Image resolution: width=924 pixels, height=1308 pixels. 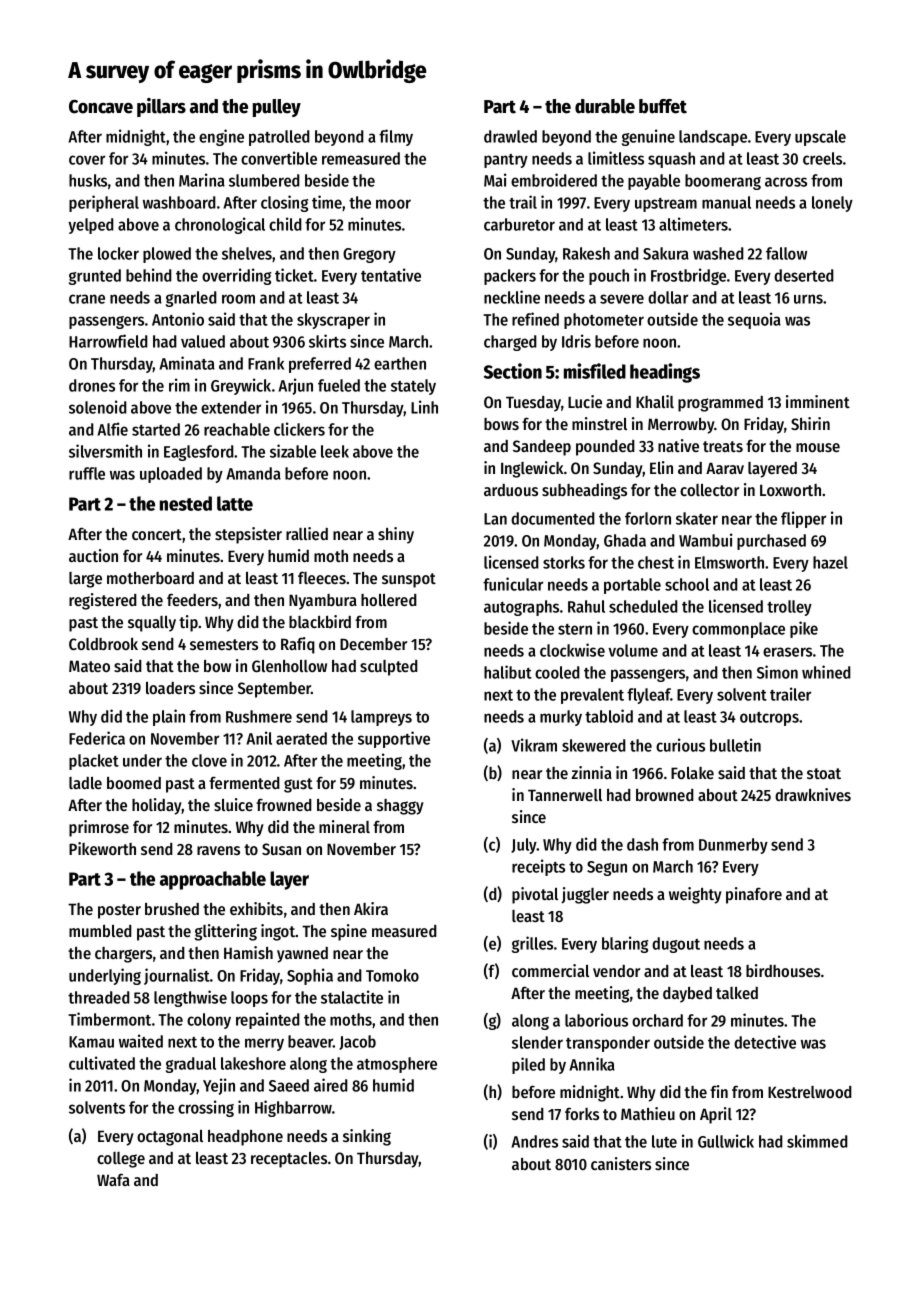 What do you see at coordinates (537, 1042) in the screenshot?
I see `slender` at bounding box center [537, 1042].
